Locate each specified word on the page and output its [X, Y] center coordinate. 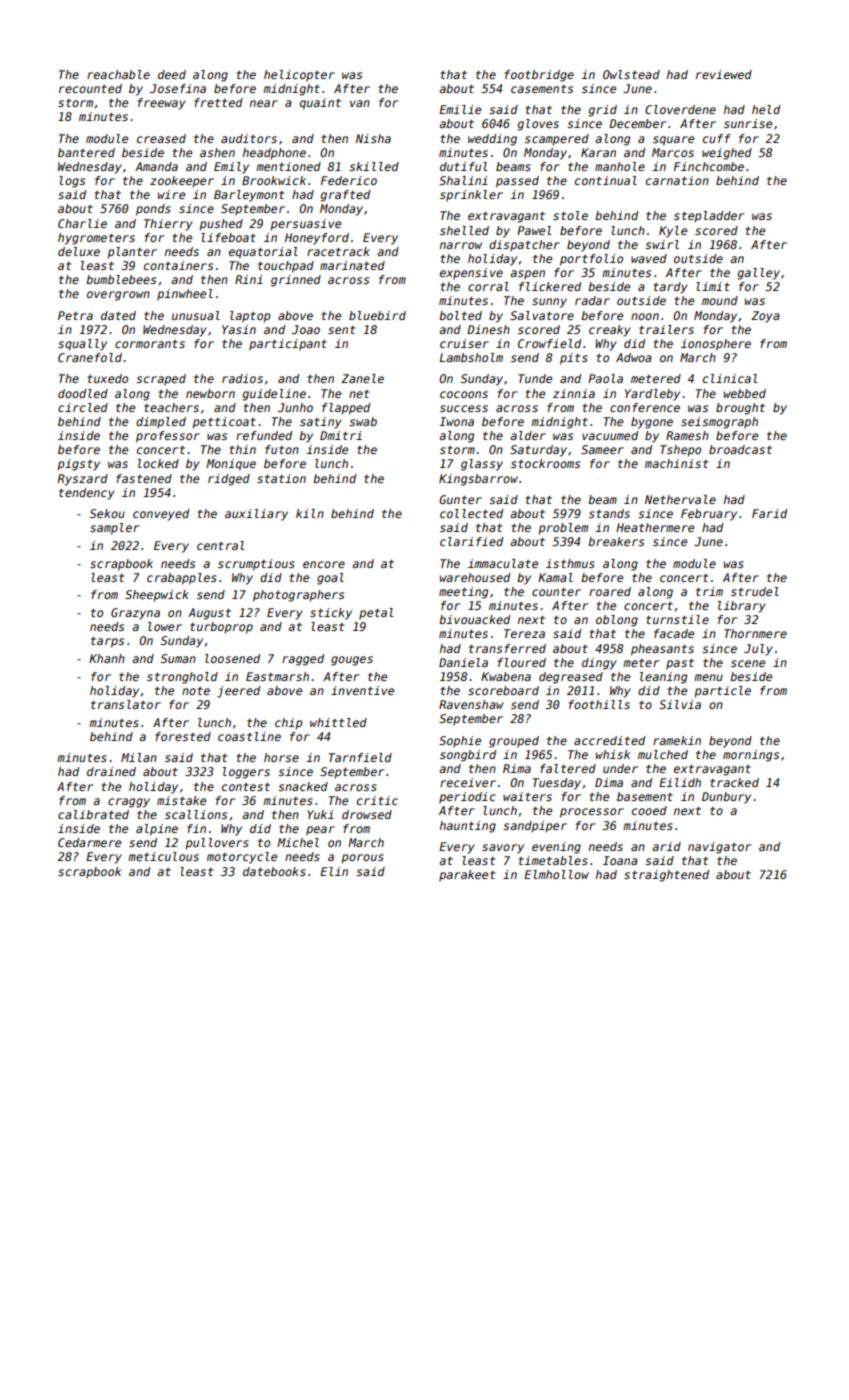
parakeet [467, 876]
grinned [296, 281]
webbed [745, 393]
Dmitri [341, 435]
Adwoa [634, 357]
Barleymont [249, 196]
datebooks [274, 871]
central [221, 545]
